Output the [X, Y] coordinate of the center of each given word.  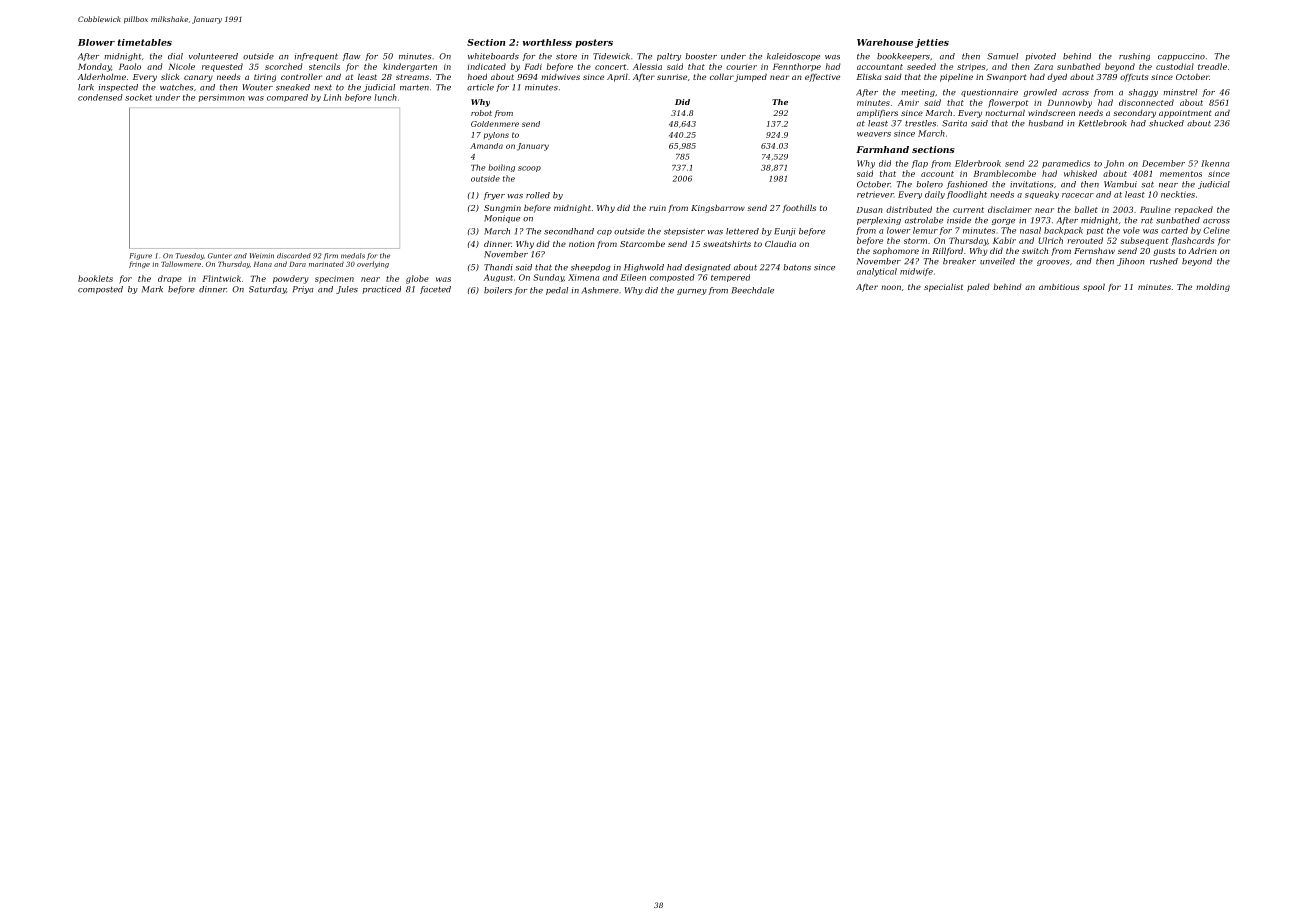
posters [594, 43]
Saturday [267, 290]
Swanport [1006, 78]
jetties [932, 43]
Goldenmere [495, 124]
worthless [547, 42]
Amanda [486, 146]
